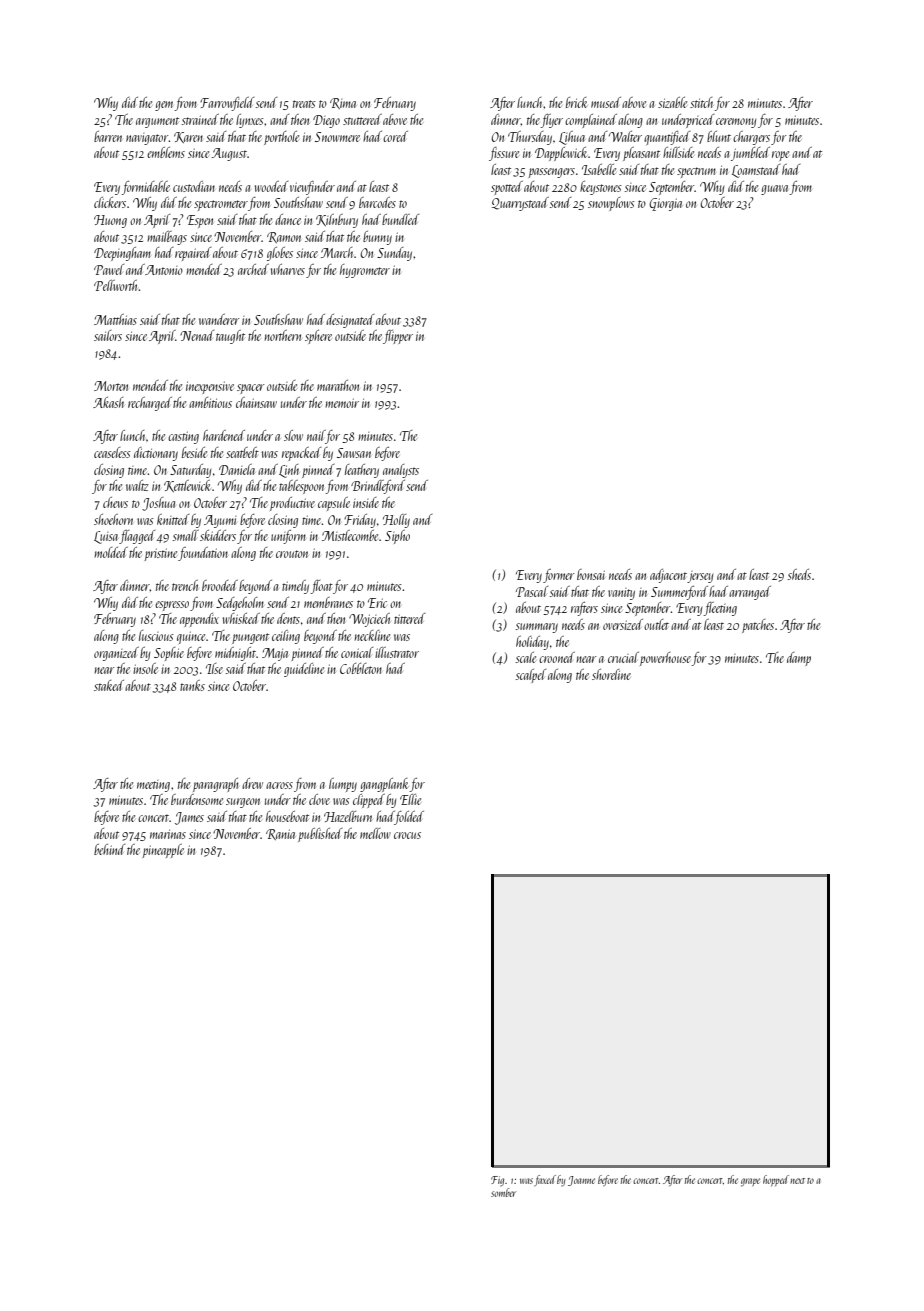  Describe the element at coordinates (362, 119) in the screenshot. I see `stuttered` at that location.
